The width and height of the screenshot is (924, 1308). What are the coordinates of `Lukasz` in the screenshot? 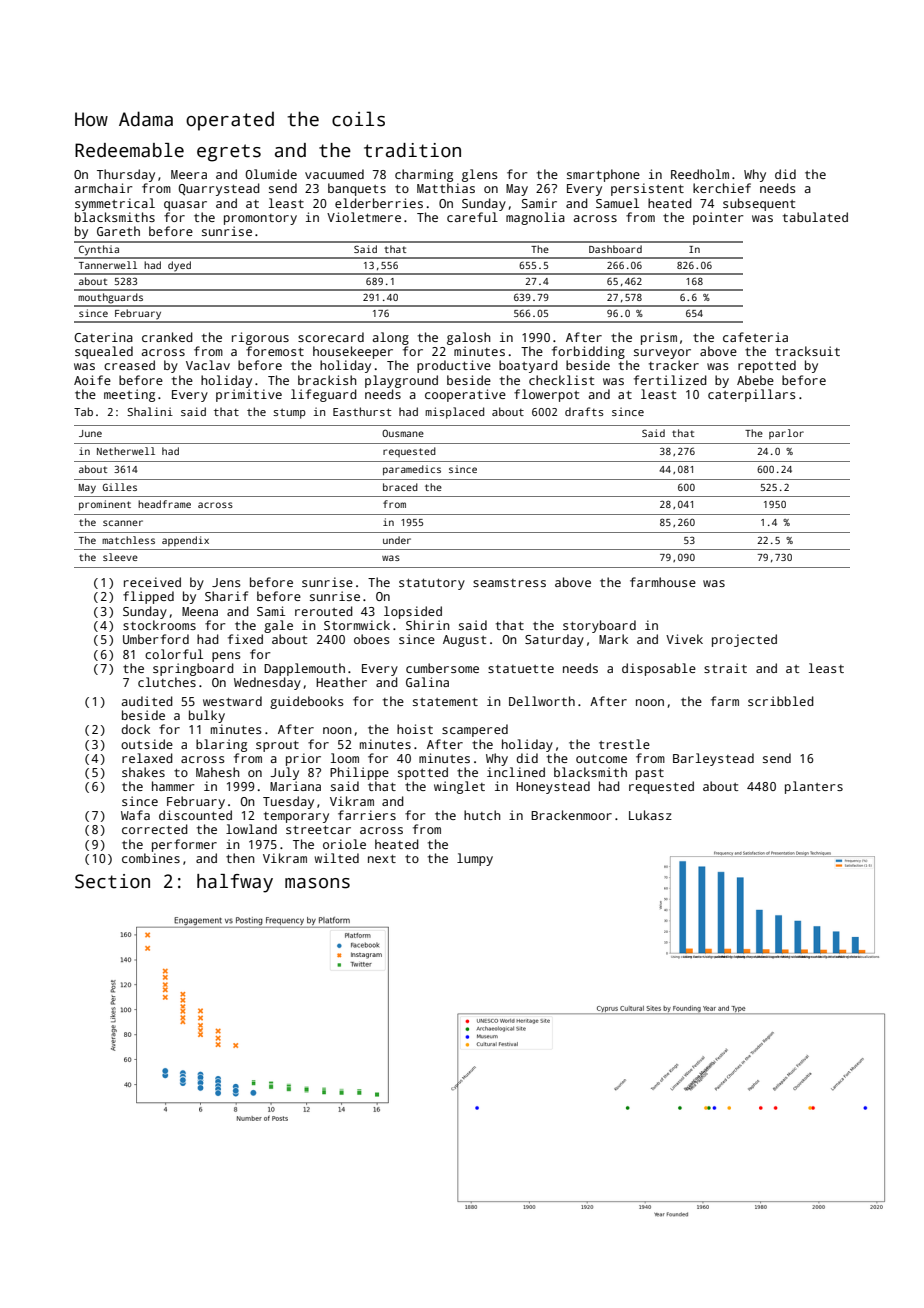 It's located at (650, 815).
